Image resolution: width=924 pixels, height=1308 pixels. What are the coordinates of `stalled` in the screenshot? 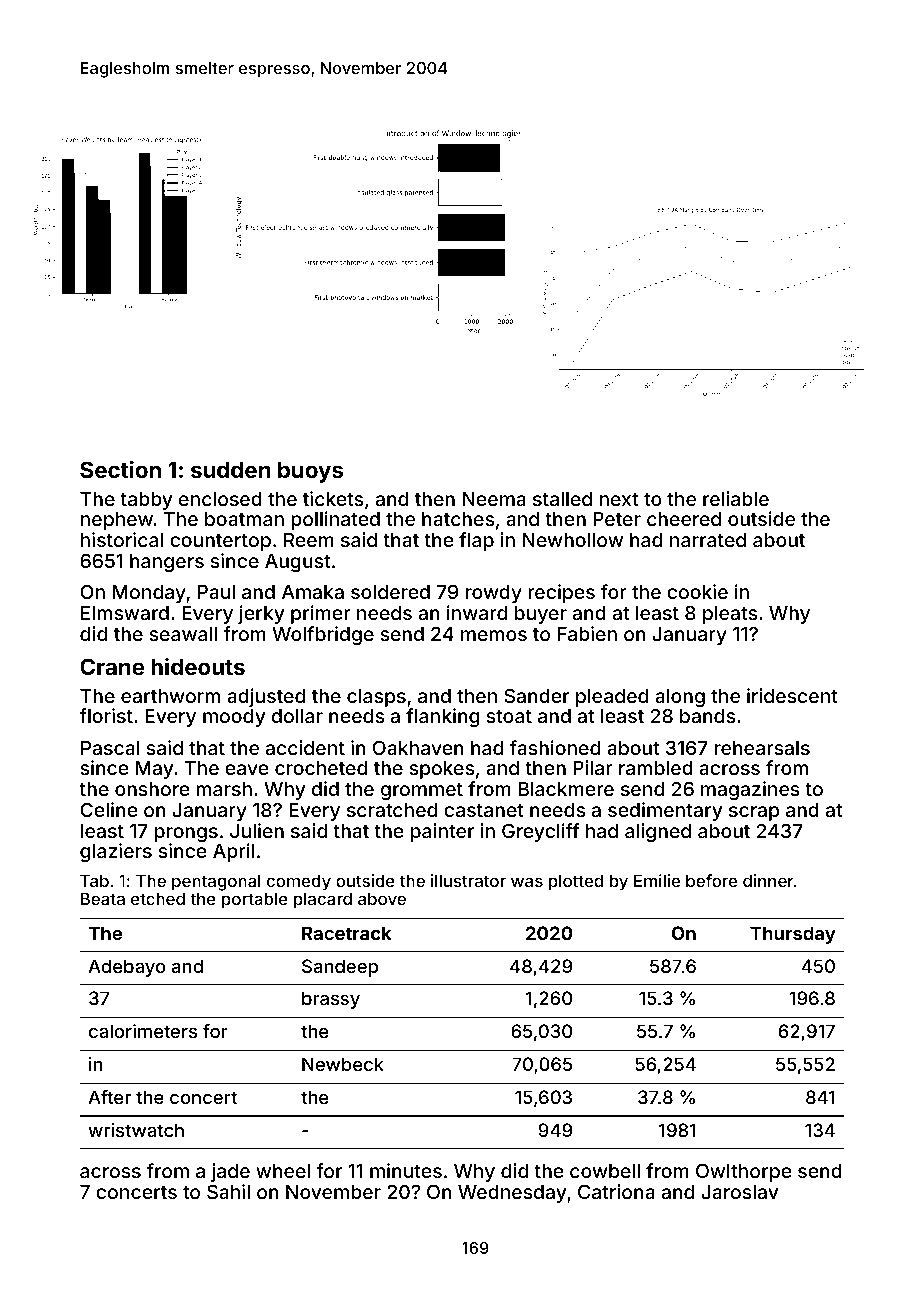 It's located at (562, 499).
